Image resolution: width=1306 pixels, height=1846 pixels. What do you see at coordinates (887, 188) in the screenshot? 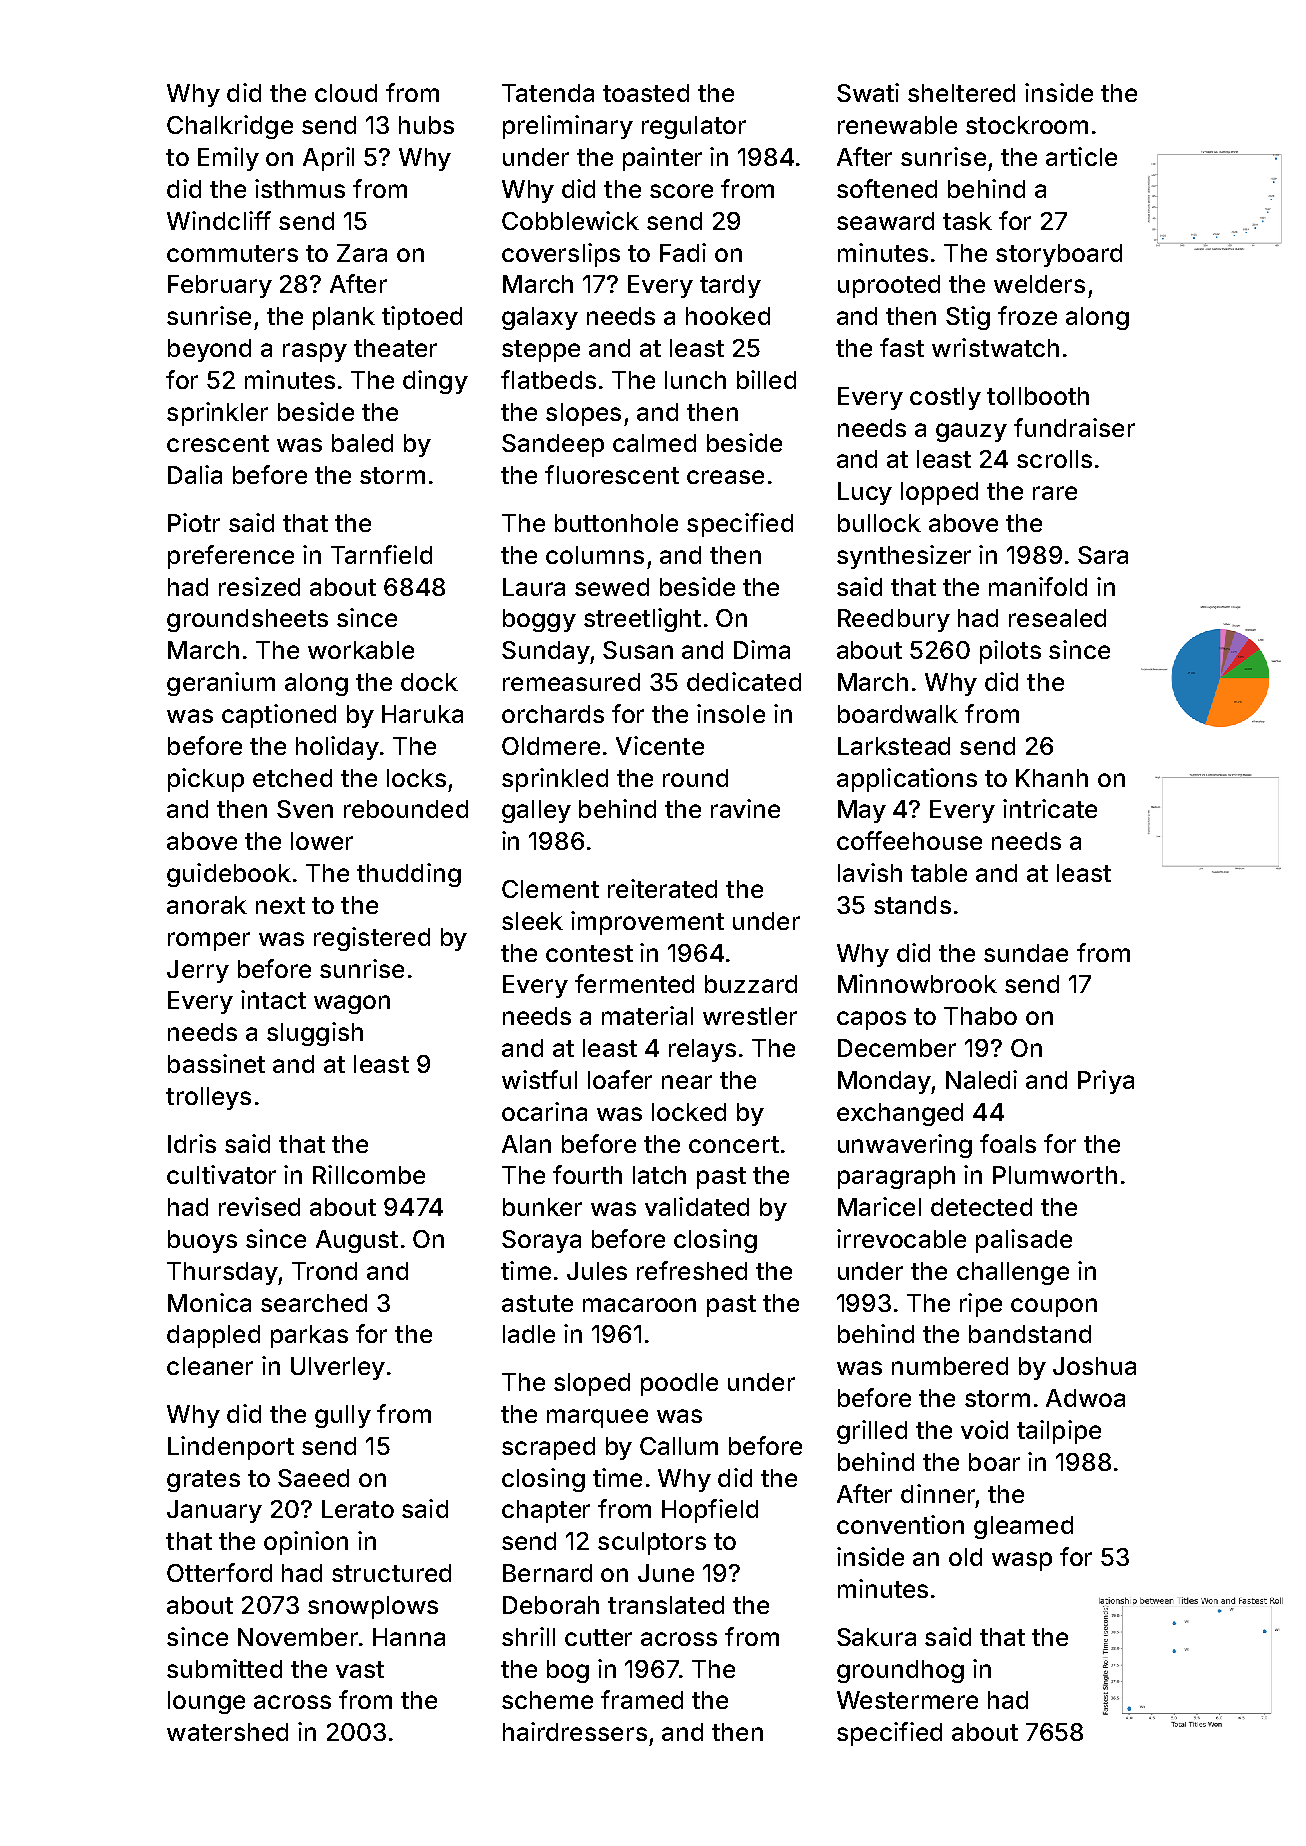
I see `softened` at bounding box center [887, 188].
